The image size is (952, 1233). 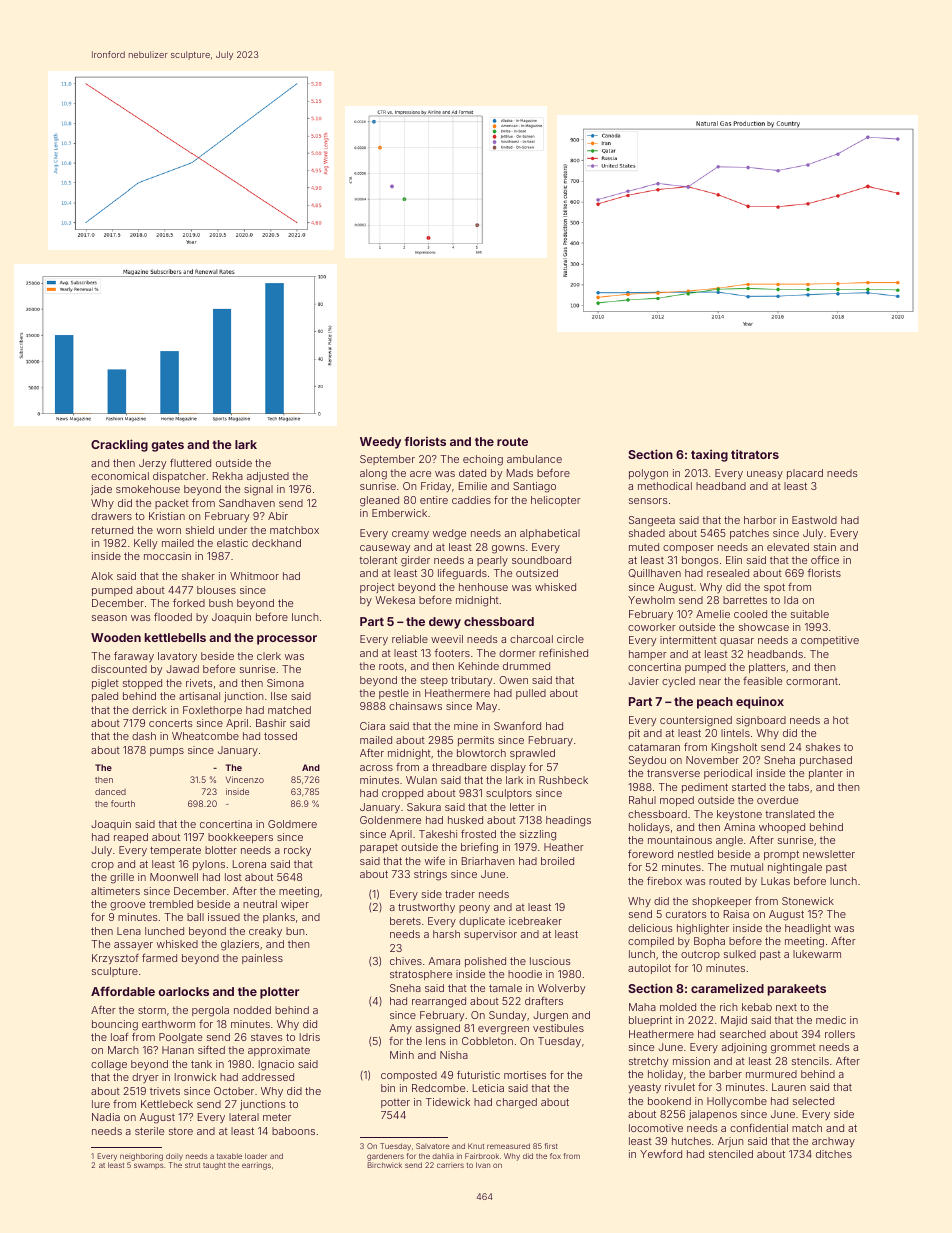 What do you see at coordinates (550, 961) in the screenshot?
I see `luscious` at bounding box center [550, 961].
